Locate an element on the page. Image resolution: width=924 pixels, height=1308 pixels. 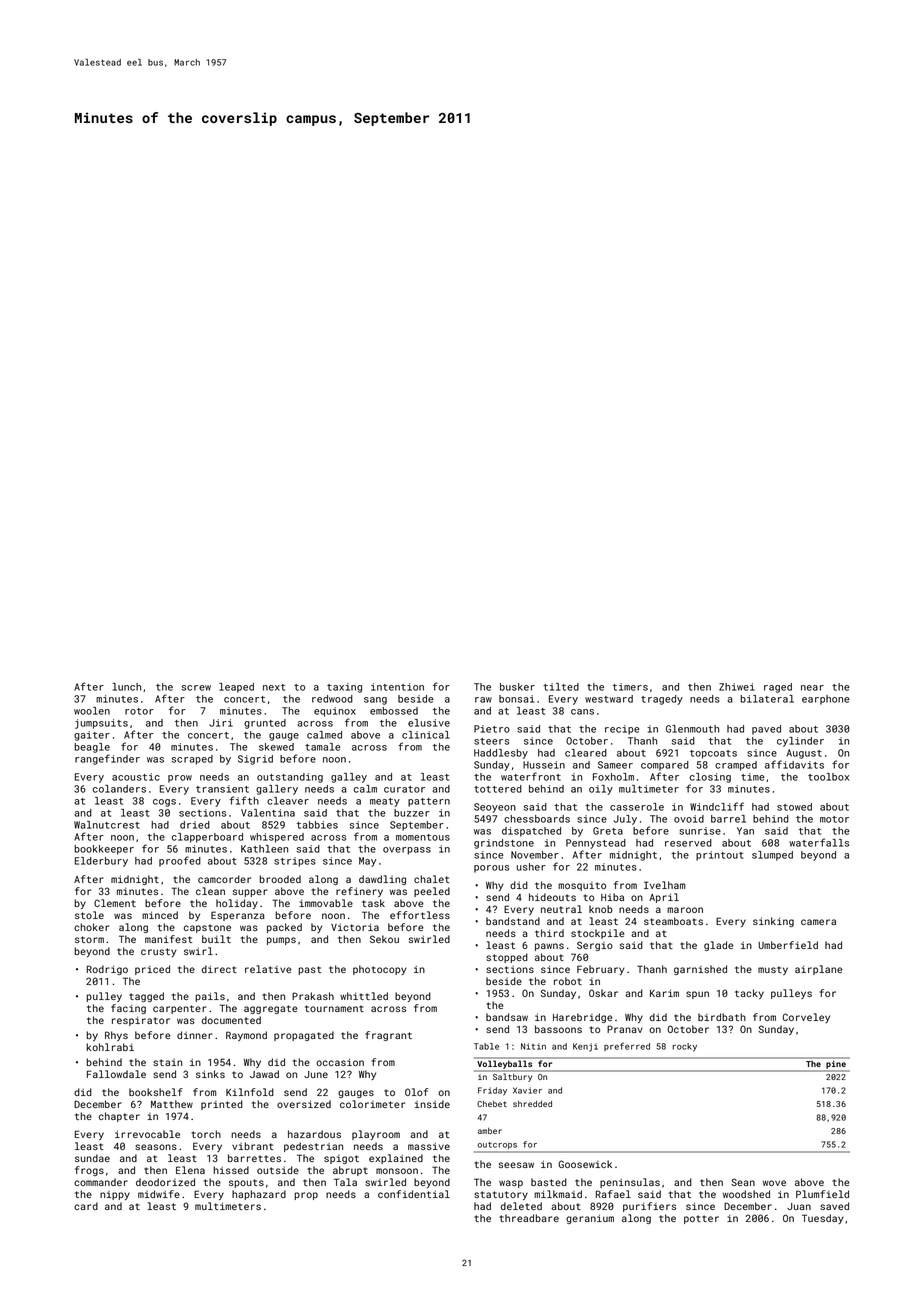
Sekou is located at coordinates (384, 939).
